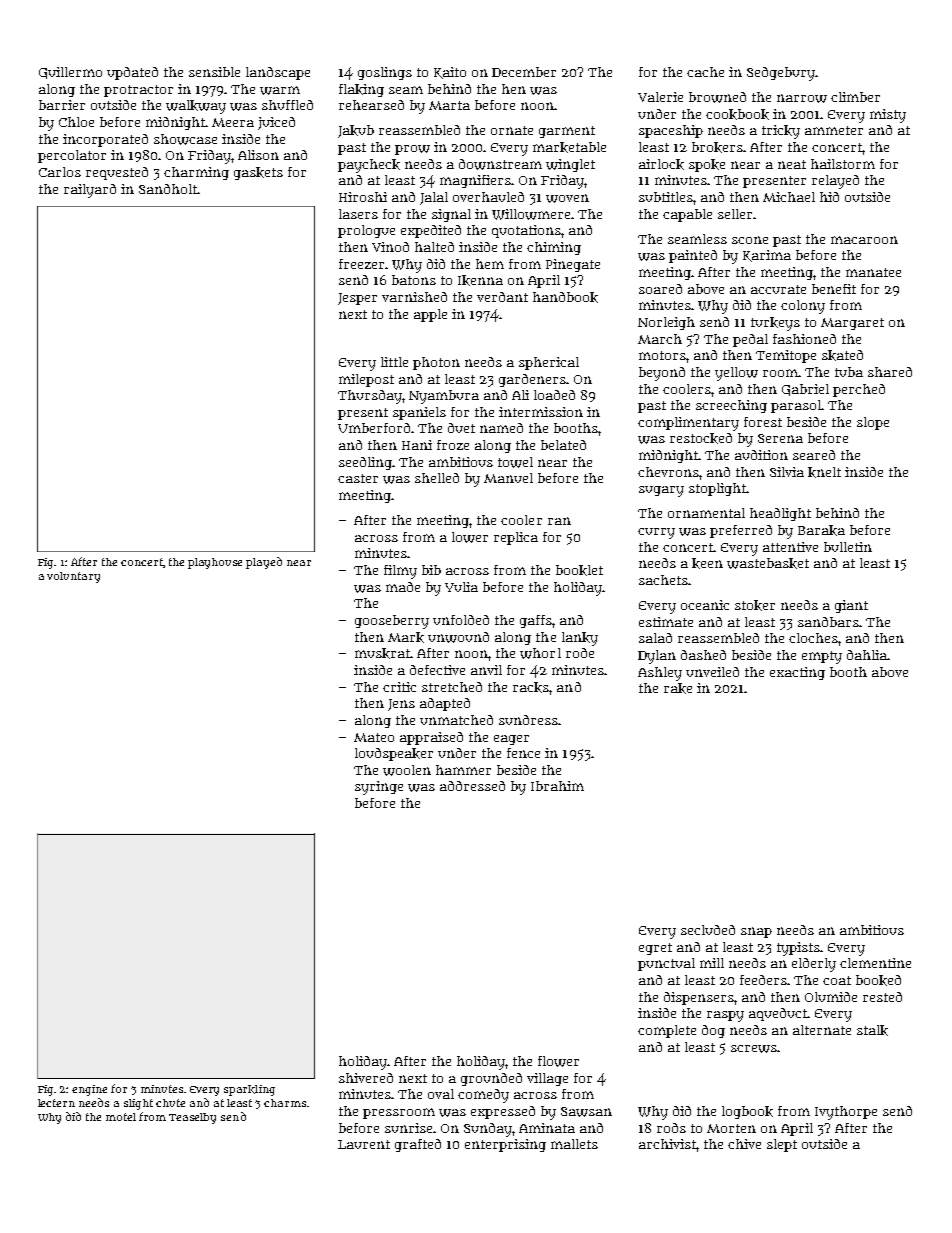  Describe the element at coordinates (678, 688) in the page. I see `rake` at that location.
